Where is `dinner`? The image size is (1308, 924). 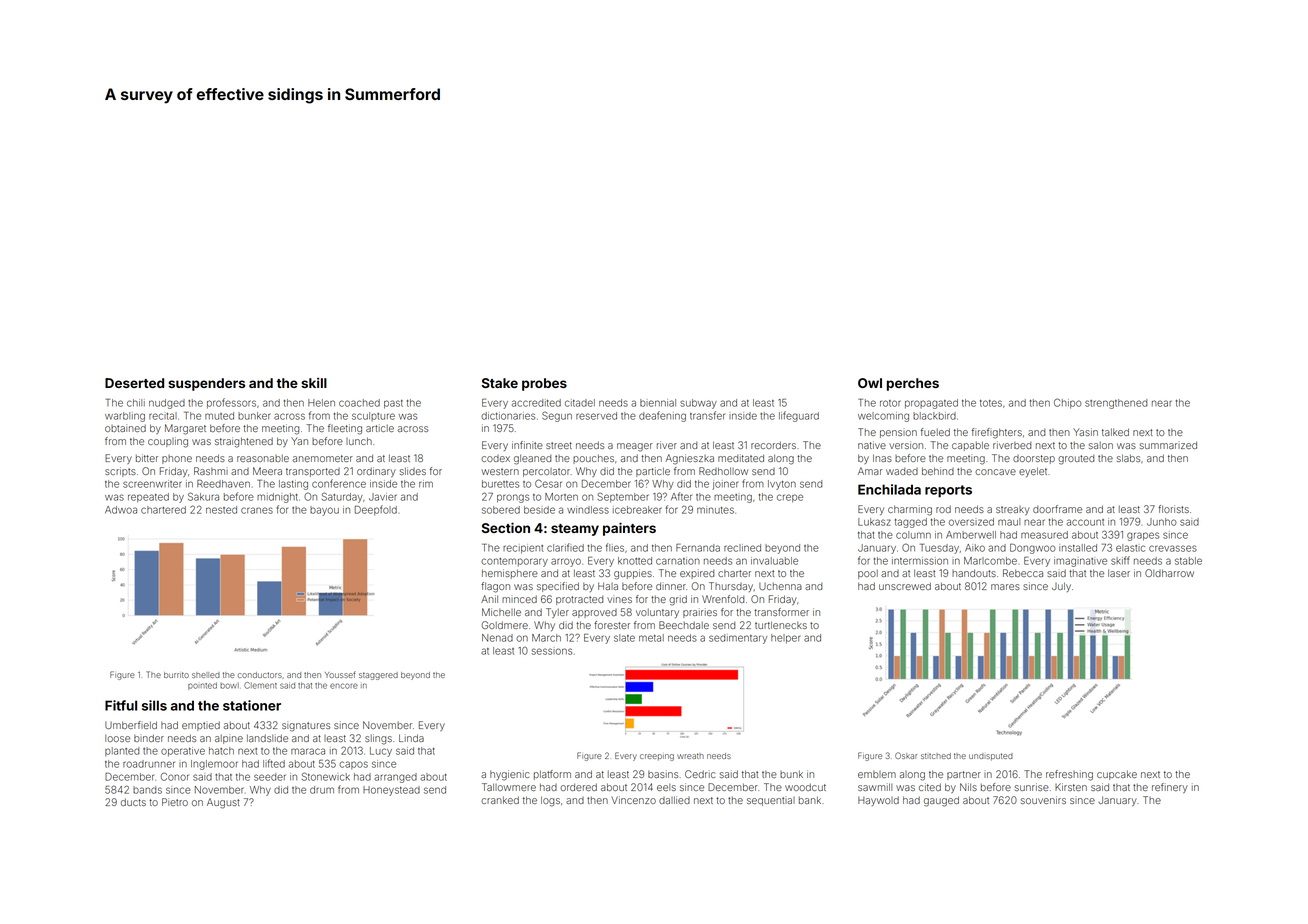
dinner is located at coordinates (671, 586).
